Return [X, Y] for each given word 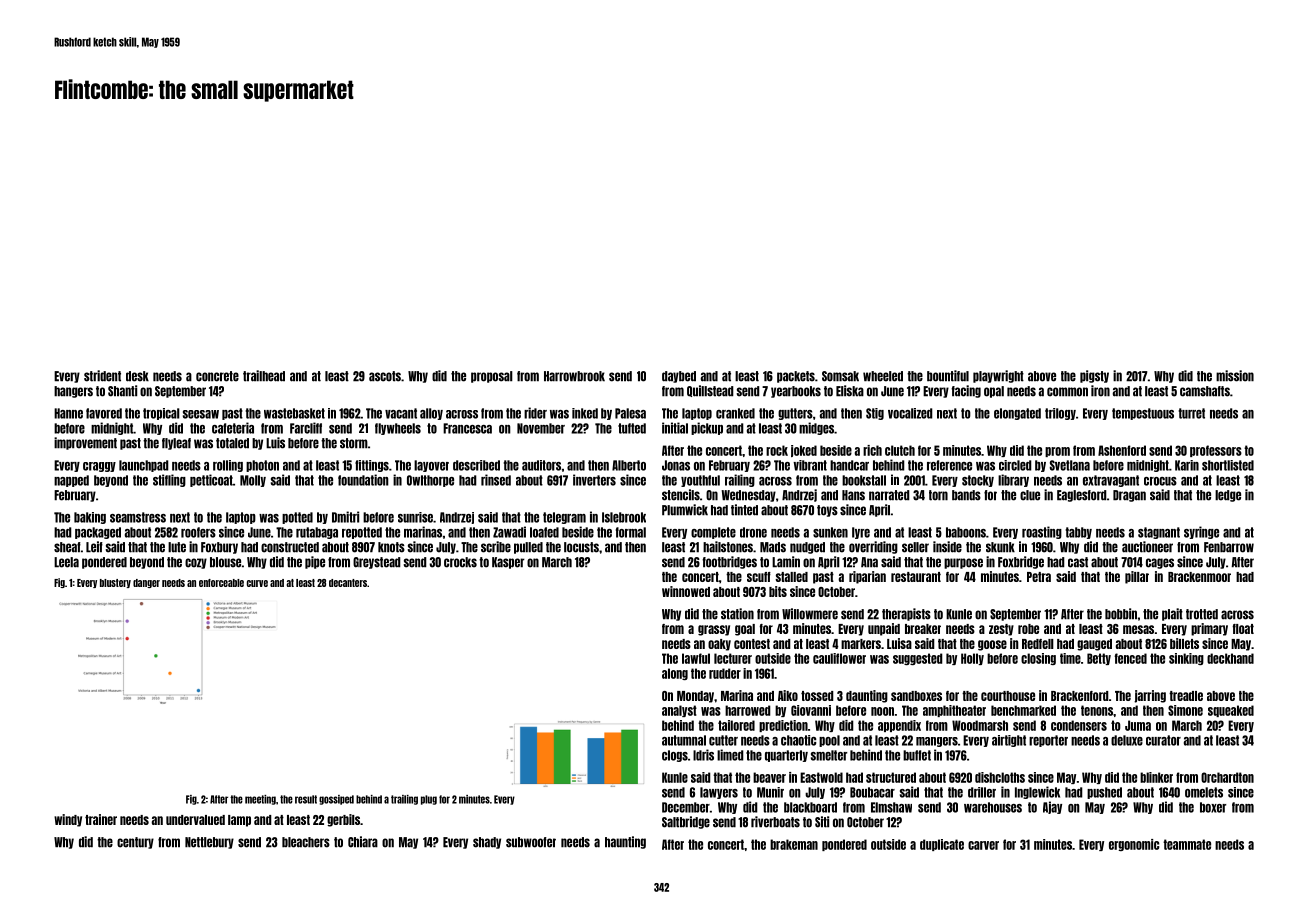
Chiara [363, 842]
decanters [348, 583]
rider [535, 413]
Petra [1039, 577]
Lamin [786, 562]
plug [429, 800]
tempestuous [1143, 414]
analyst [679, 711]
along [675, 674]
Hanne [68, 413]
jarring [1150, 696]
